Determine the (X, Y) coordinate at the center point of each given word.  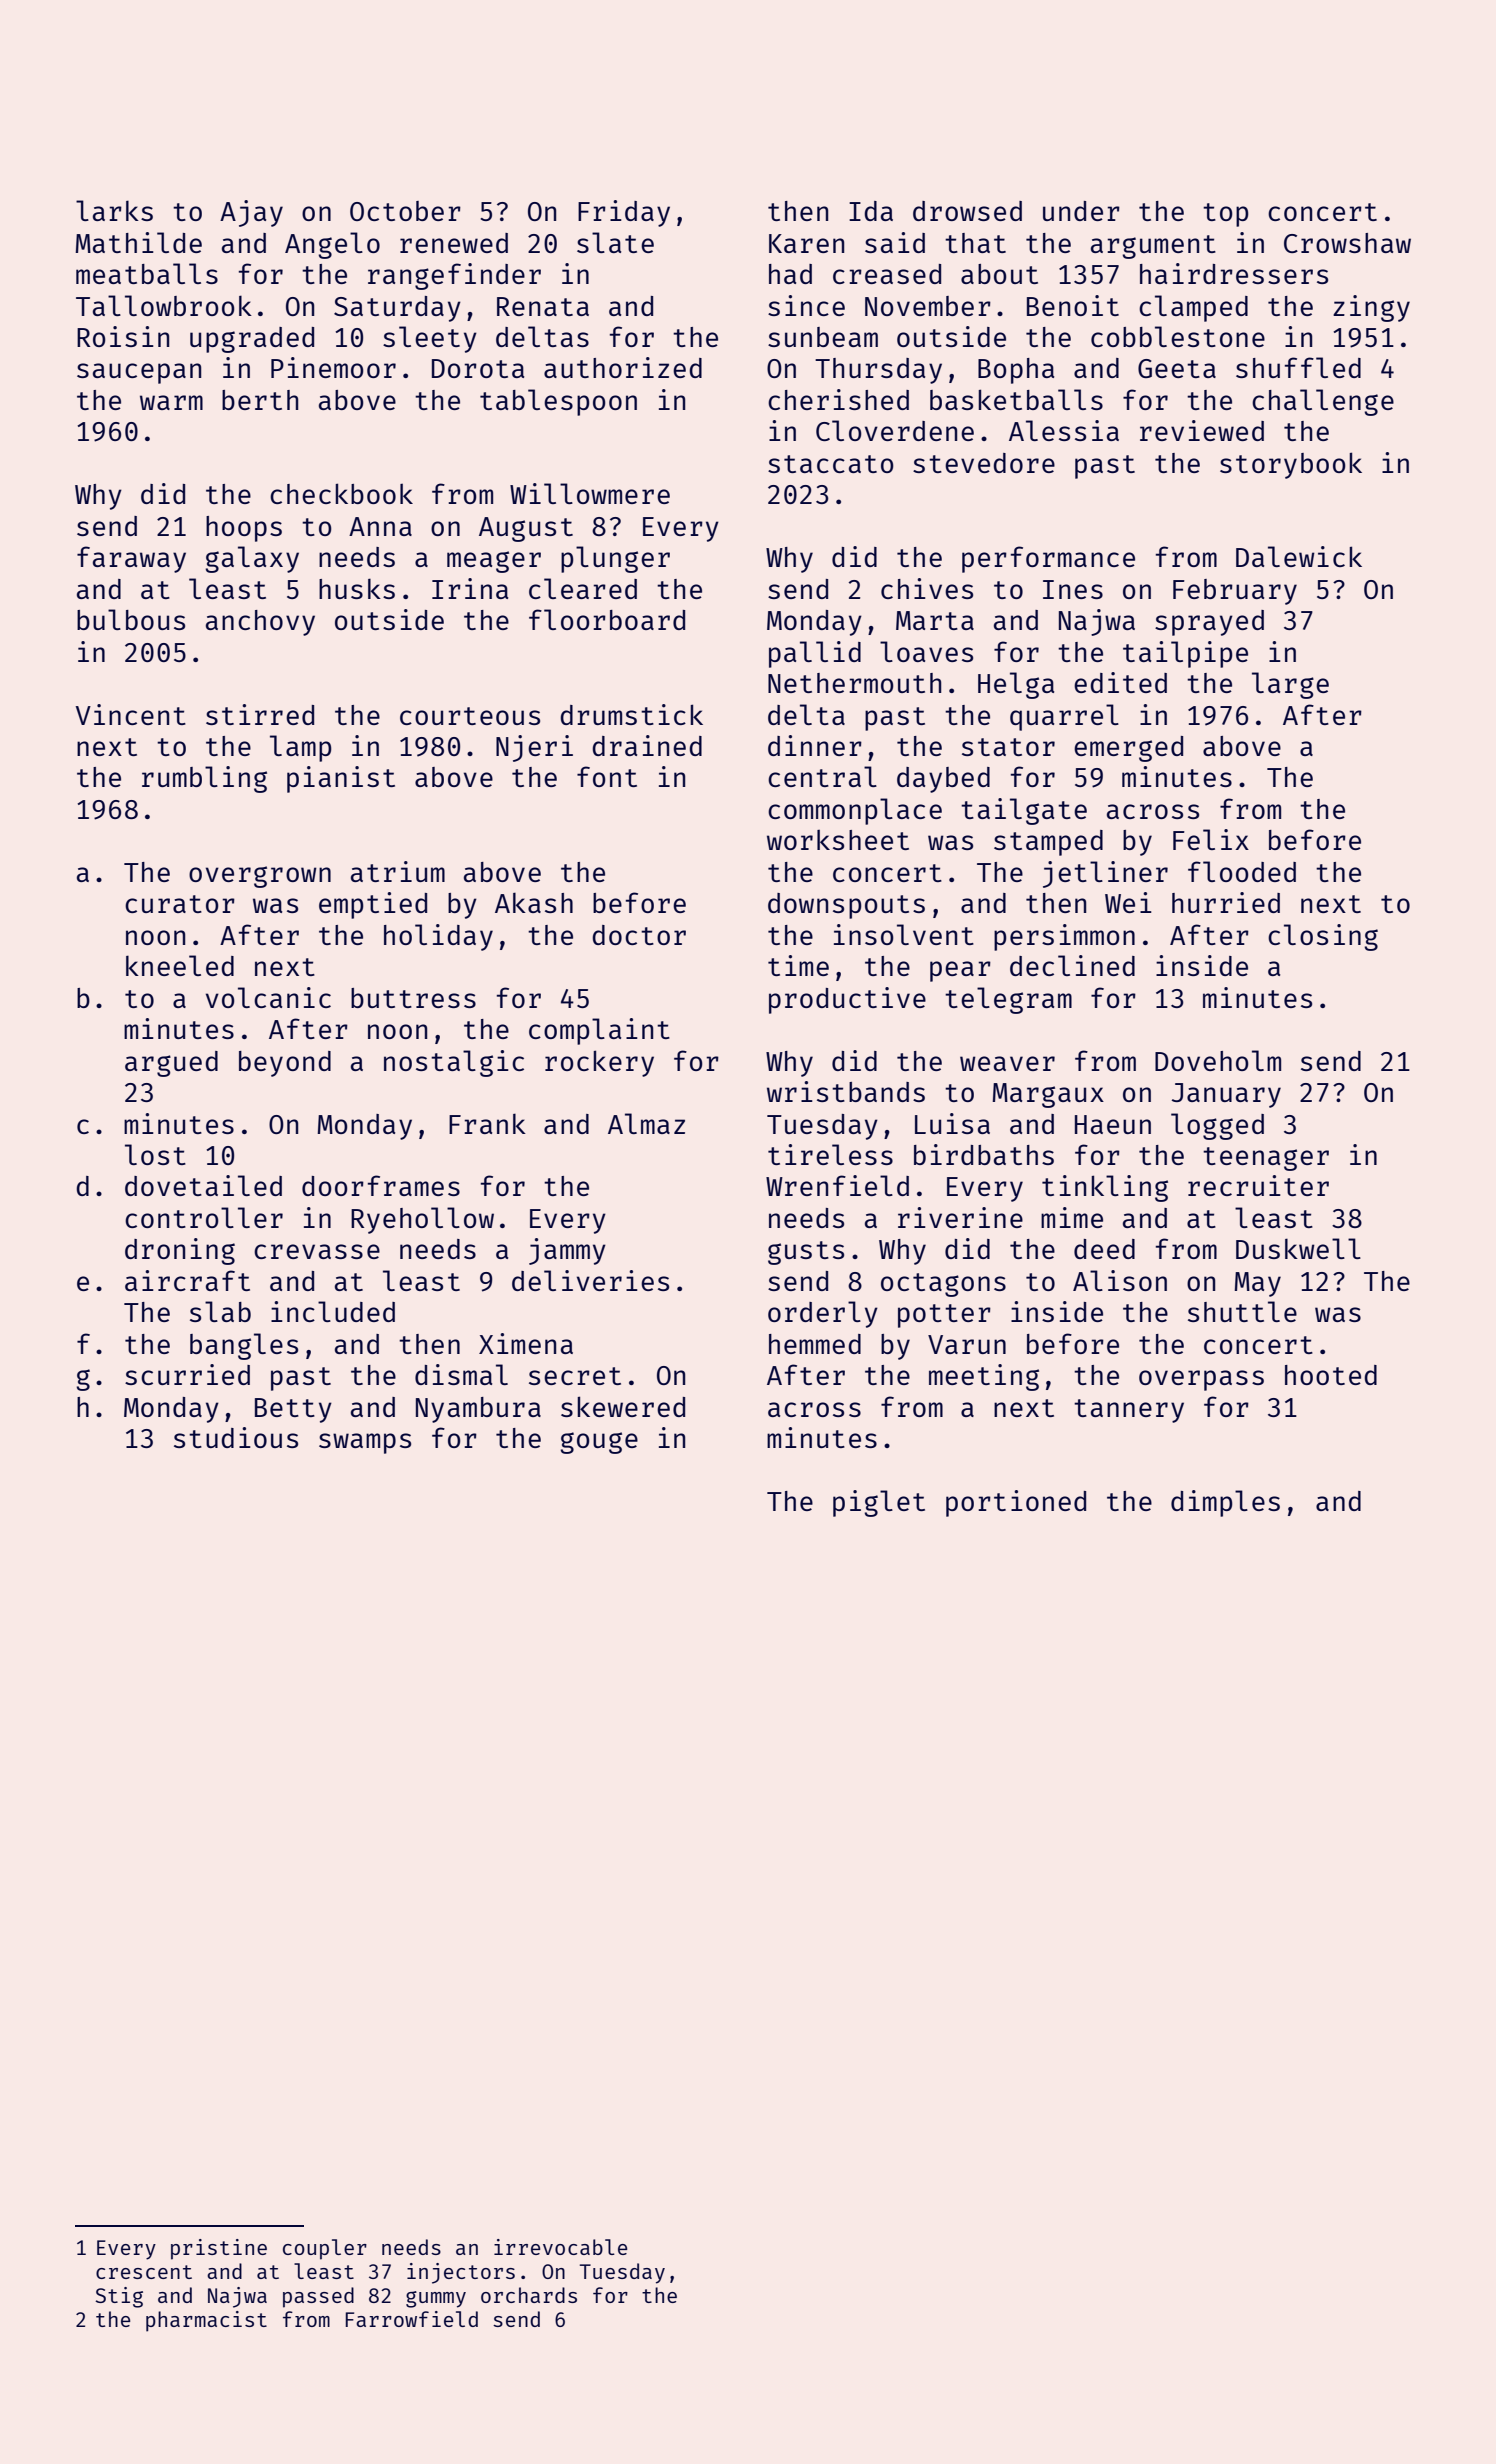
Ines (1073, 589)
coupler (325, 2249)
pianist (341, 779)
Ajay (251, 213)
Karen (806, 243)
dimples (1225, 1503)
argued (171, 1064)
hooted (1331, 1375)
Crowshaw (1347, 243)
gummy (436, 2299)
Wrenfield (837, 1185)
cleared (583, 588)
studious (236, 1437)
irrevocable (561, 2247)
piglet (879, 1503)
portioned (1016, 1503)
